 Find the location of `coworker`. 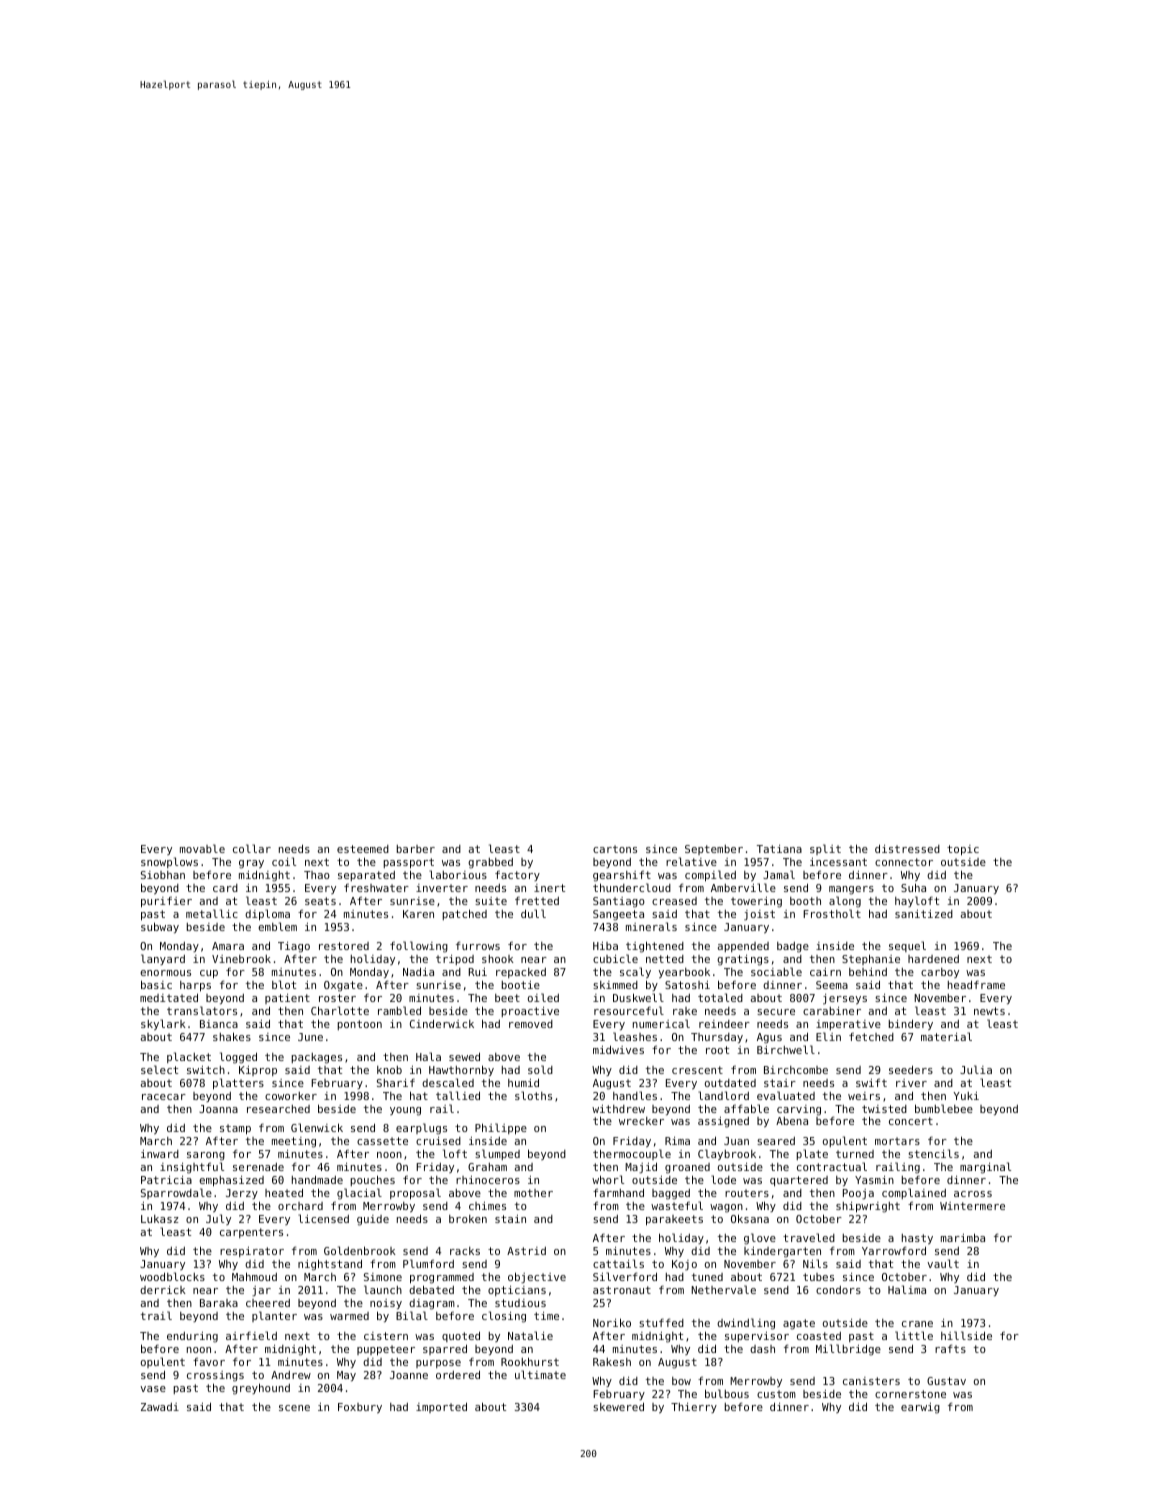

coworker is located at coordinates (291, 1096).
